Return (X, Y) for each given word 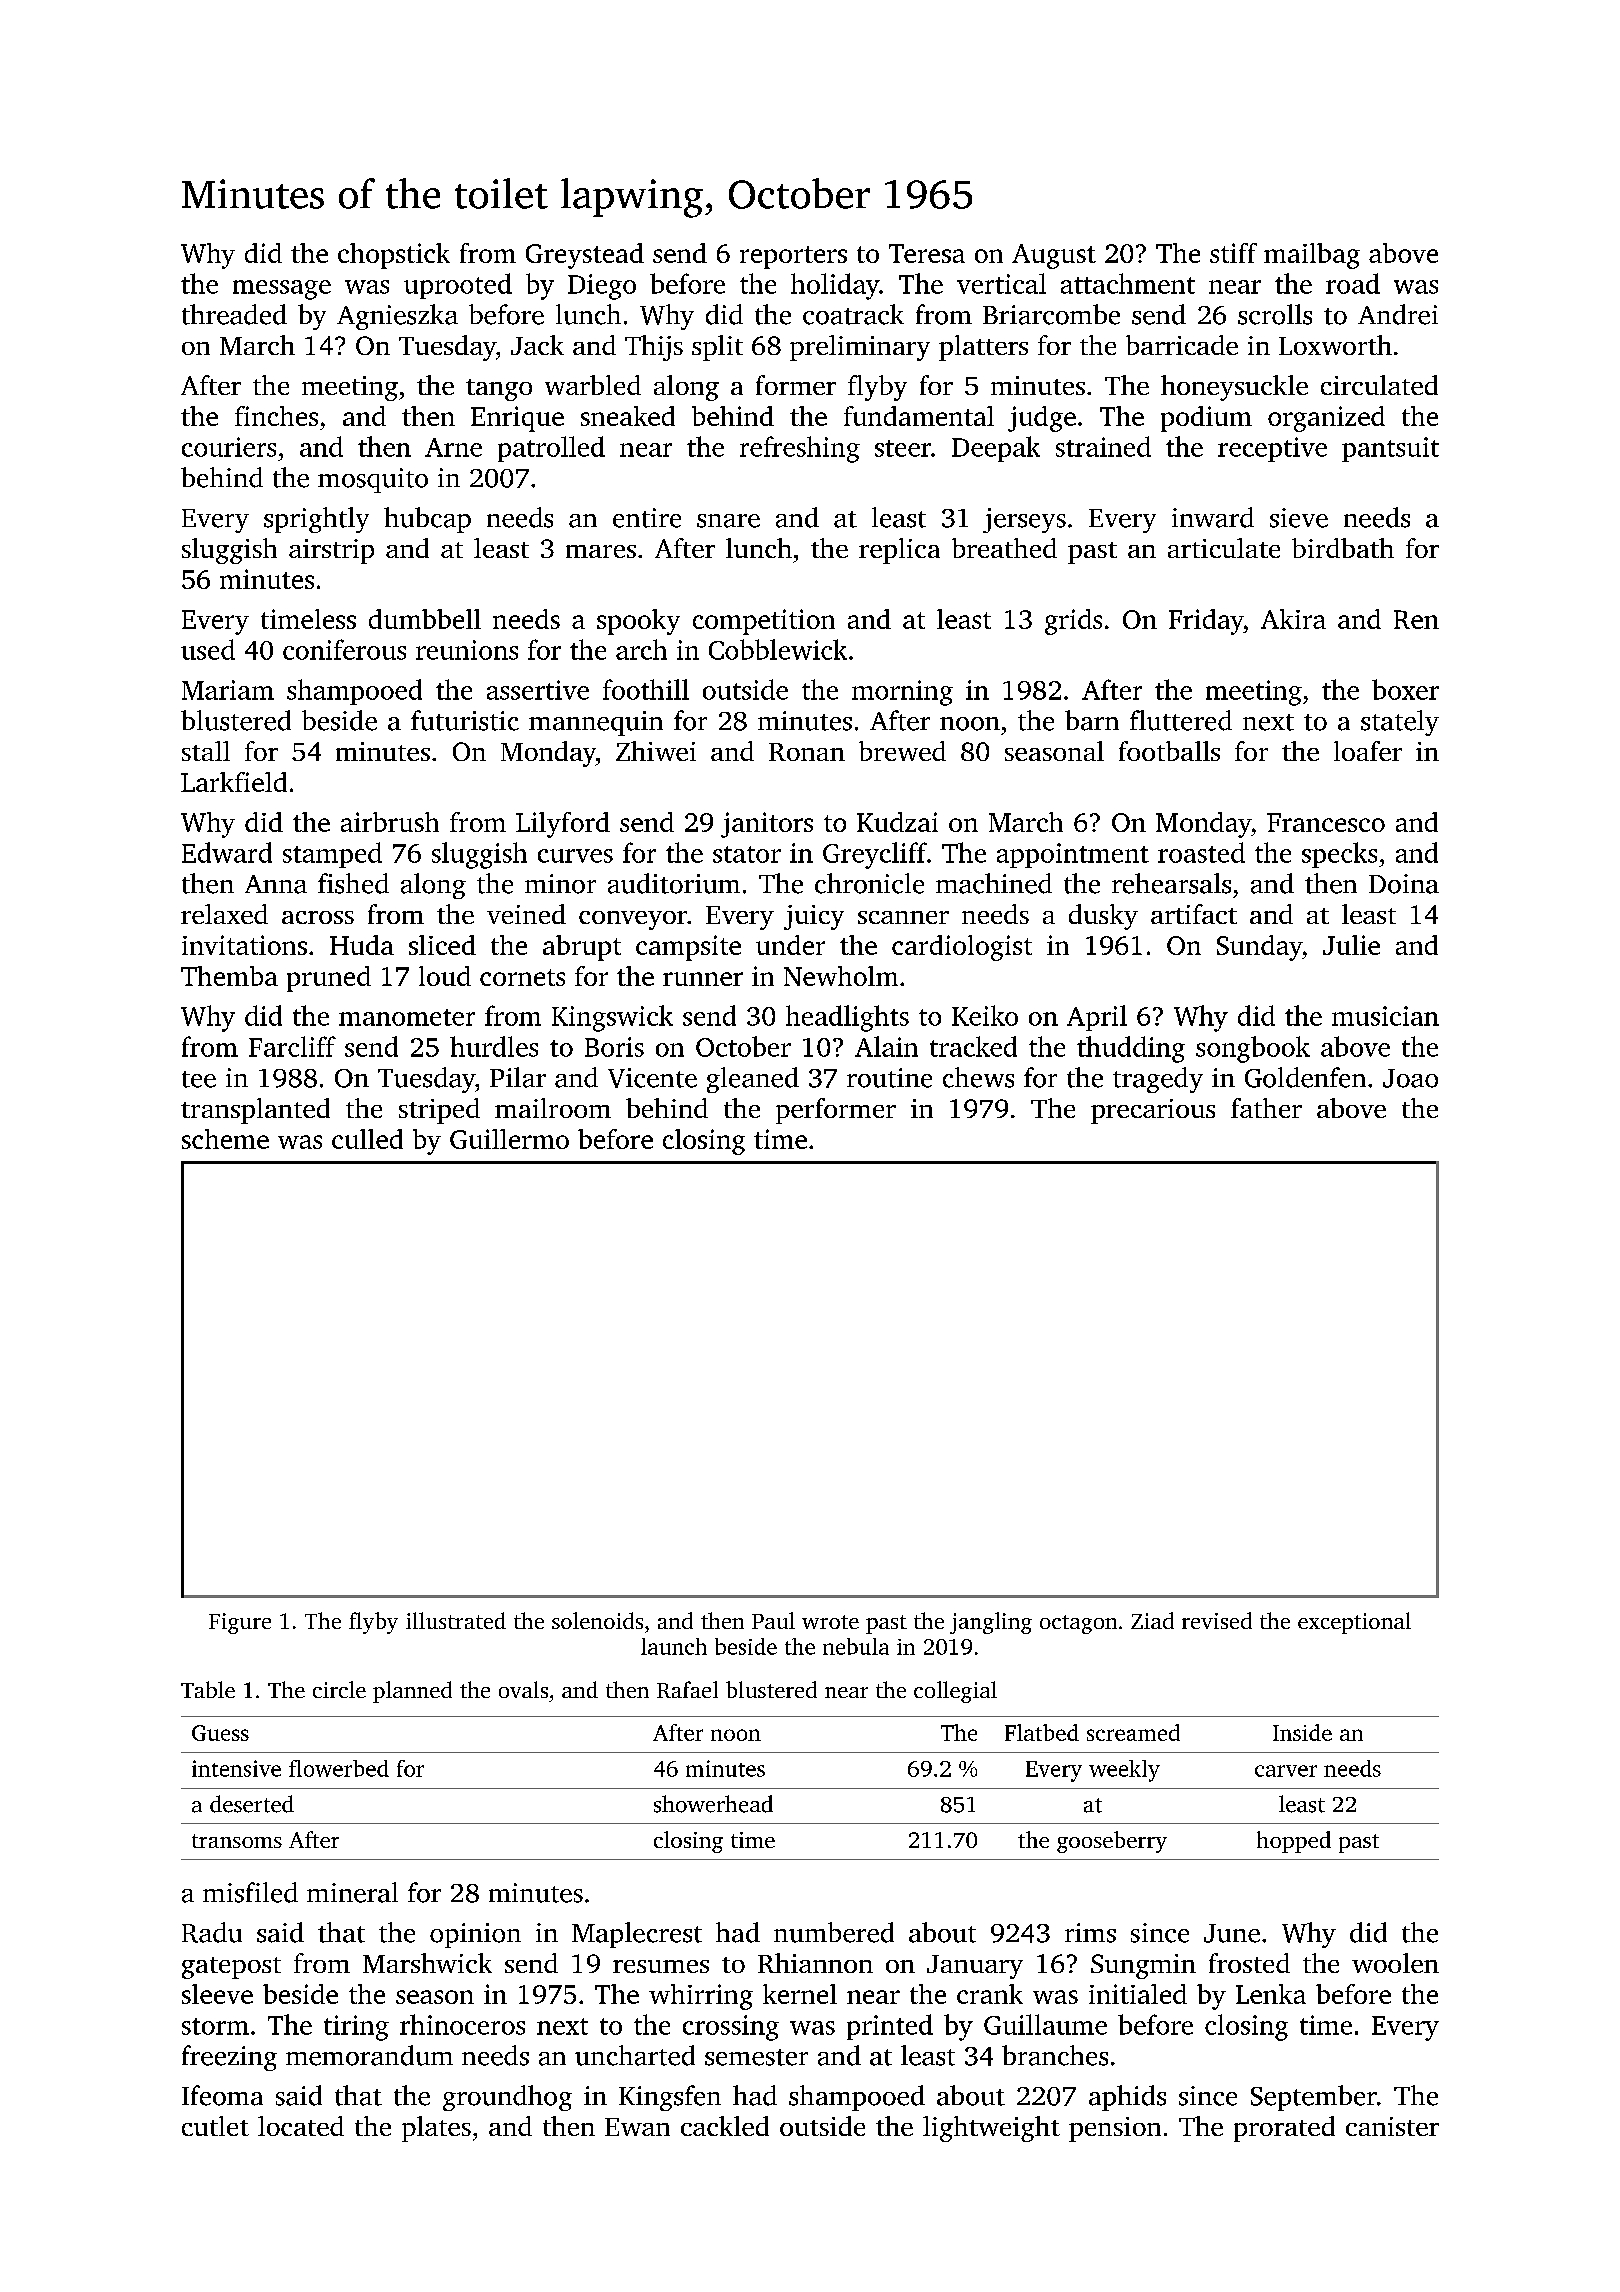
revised (1217, 1620)
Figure (240, 1623)
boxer (1405, 689)
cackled (725, 2126)
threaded (234, 314)
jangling (991, 1623)
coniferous (344, 649)
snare (728, 521)
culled (367, 1139)
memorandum (369, 2055)
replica (899, 551)
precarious (1153, 1111)
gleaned (753, 1080)
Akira (1293, 619)
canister (1392, 2126)
